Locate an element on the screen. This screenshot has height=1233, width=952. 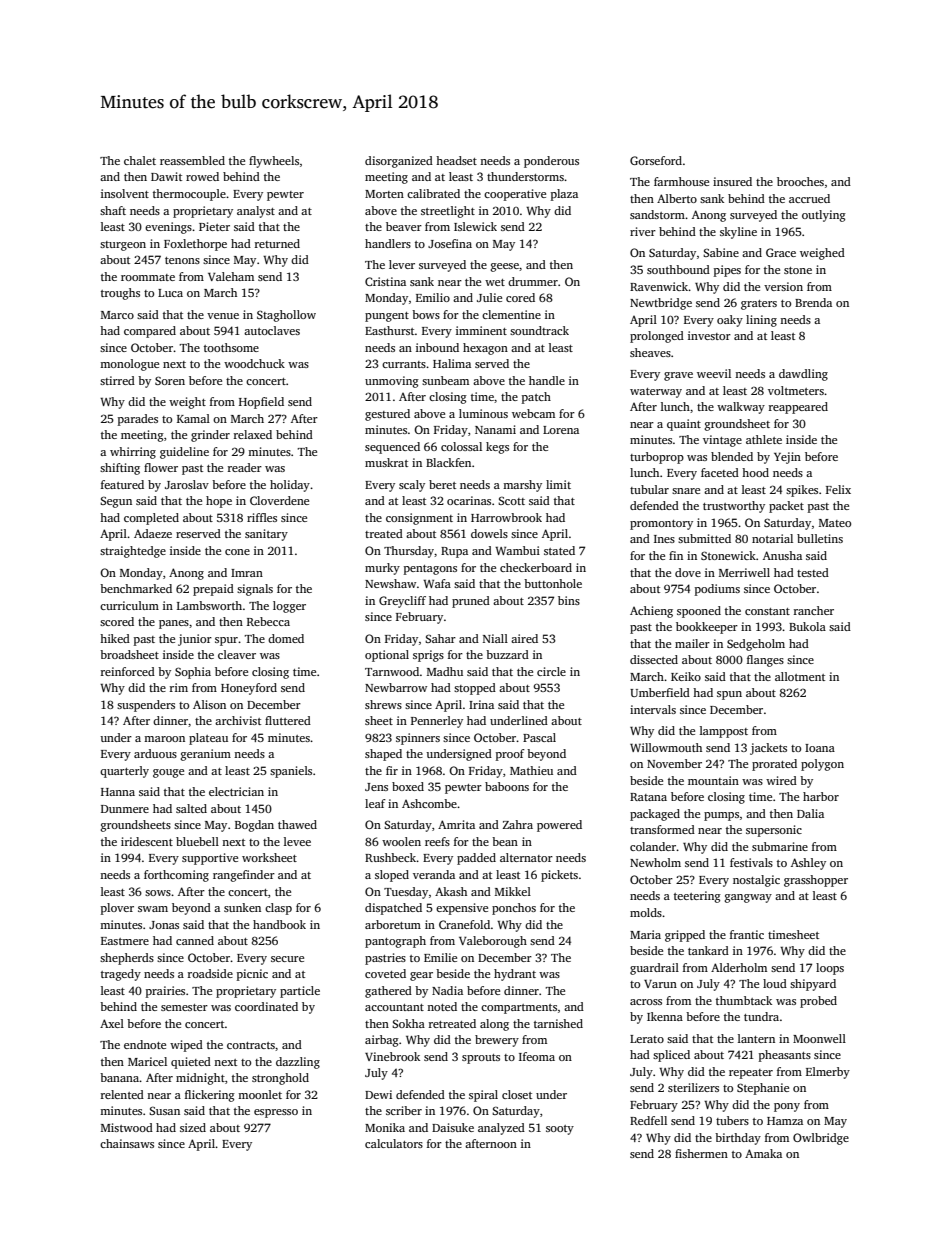
sooty is located at coordinates (560, 1130).
